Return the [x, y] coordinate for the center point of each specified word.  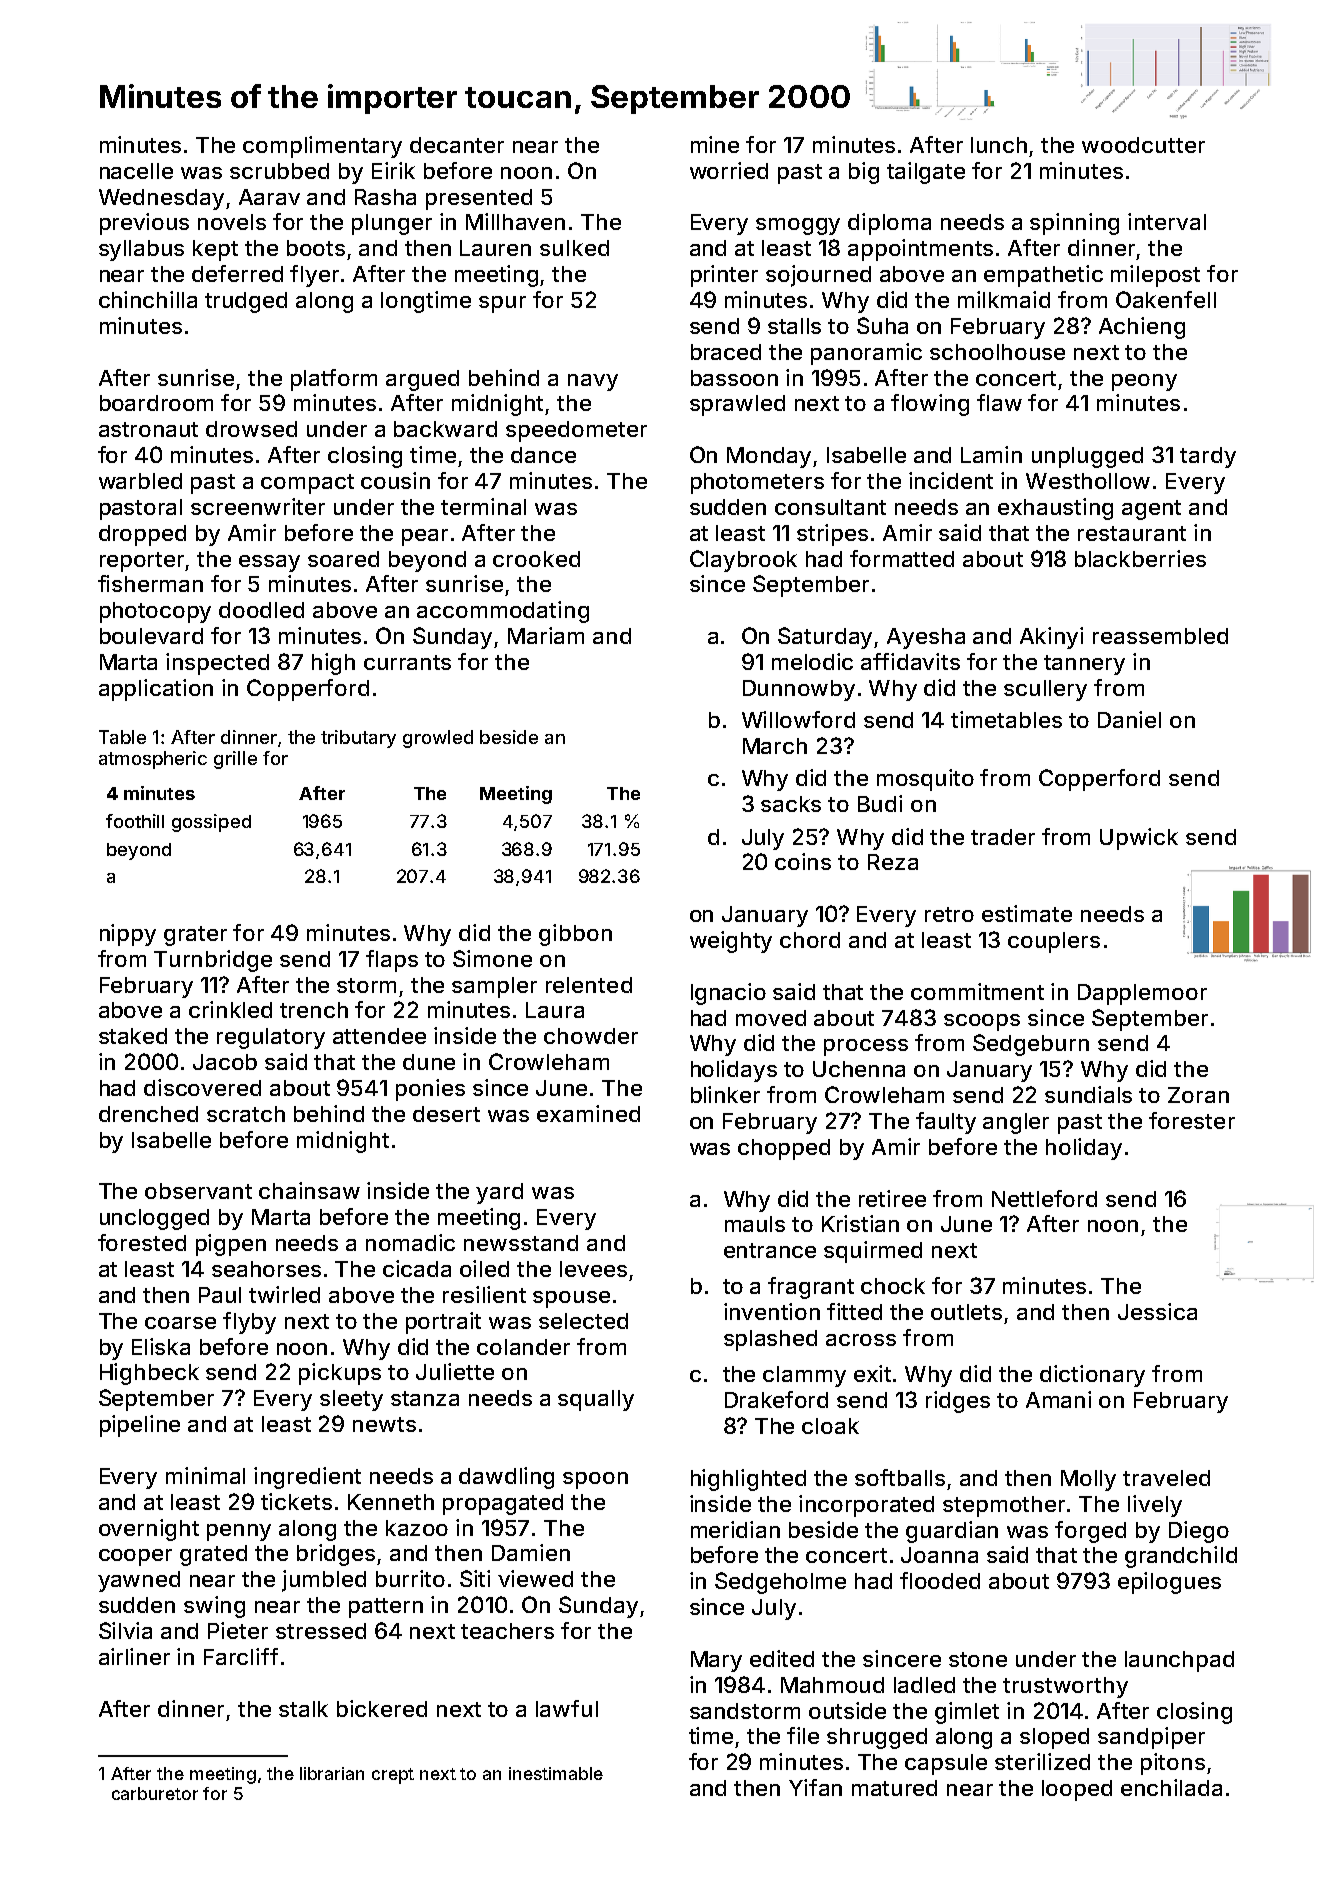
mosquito [925, 780]
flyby [249, 1323]
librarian [332, 1773]
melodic [812, 661]
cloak [830, 1426]
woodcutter [1143, 145]
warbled [140, 481]
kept [215, 250]
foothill [135, 821]
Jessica [1157, 1311]
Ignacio [728, 994]
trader [1003, 837]
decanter [457, 145]
